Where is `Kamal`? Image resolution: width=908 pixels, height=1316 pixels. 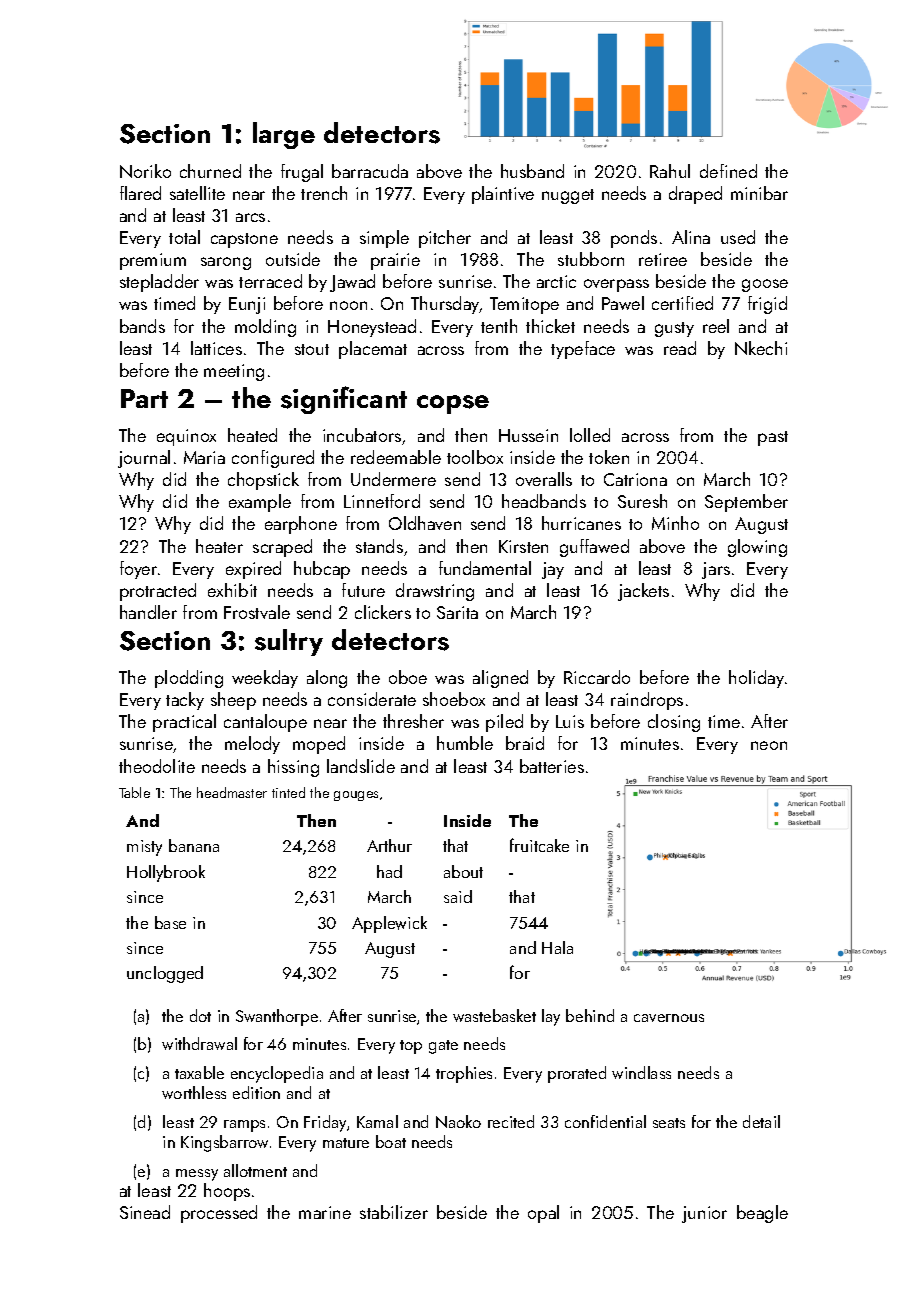
Kamal is located at coordinates (377, 1121).
